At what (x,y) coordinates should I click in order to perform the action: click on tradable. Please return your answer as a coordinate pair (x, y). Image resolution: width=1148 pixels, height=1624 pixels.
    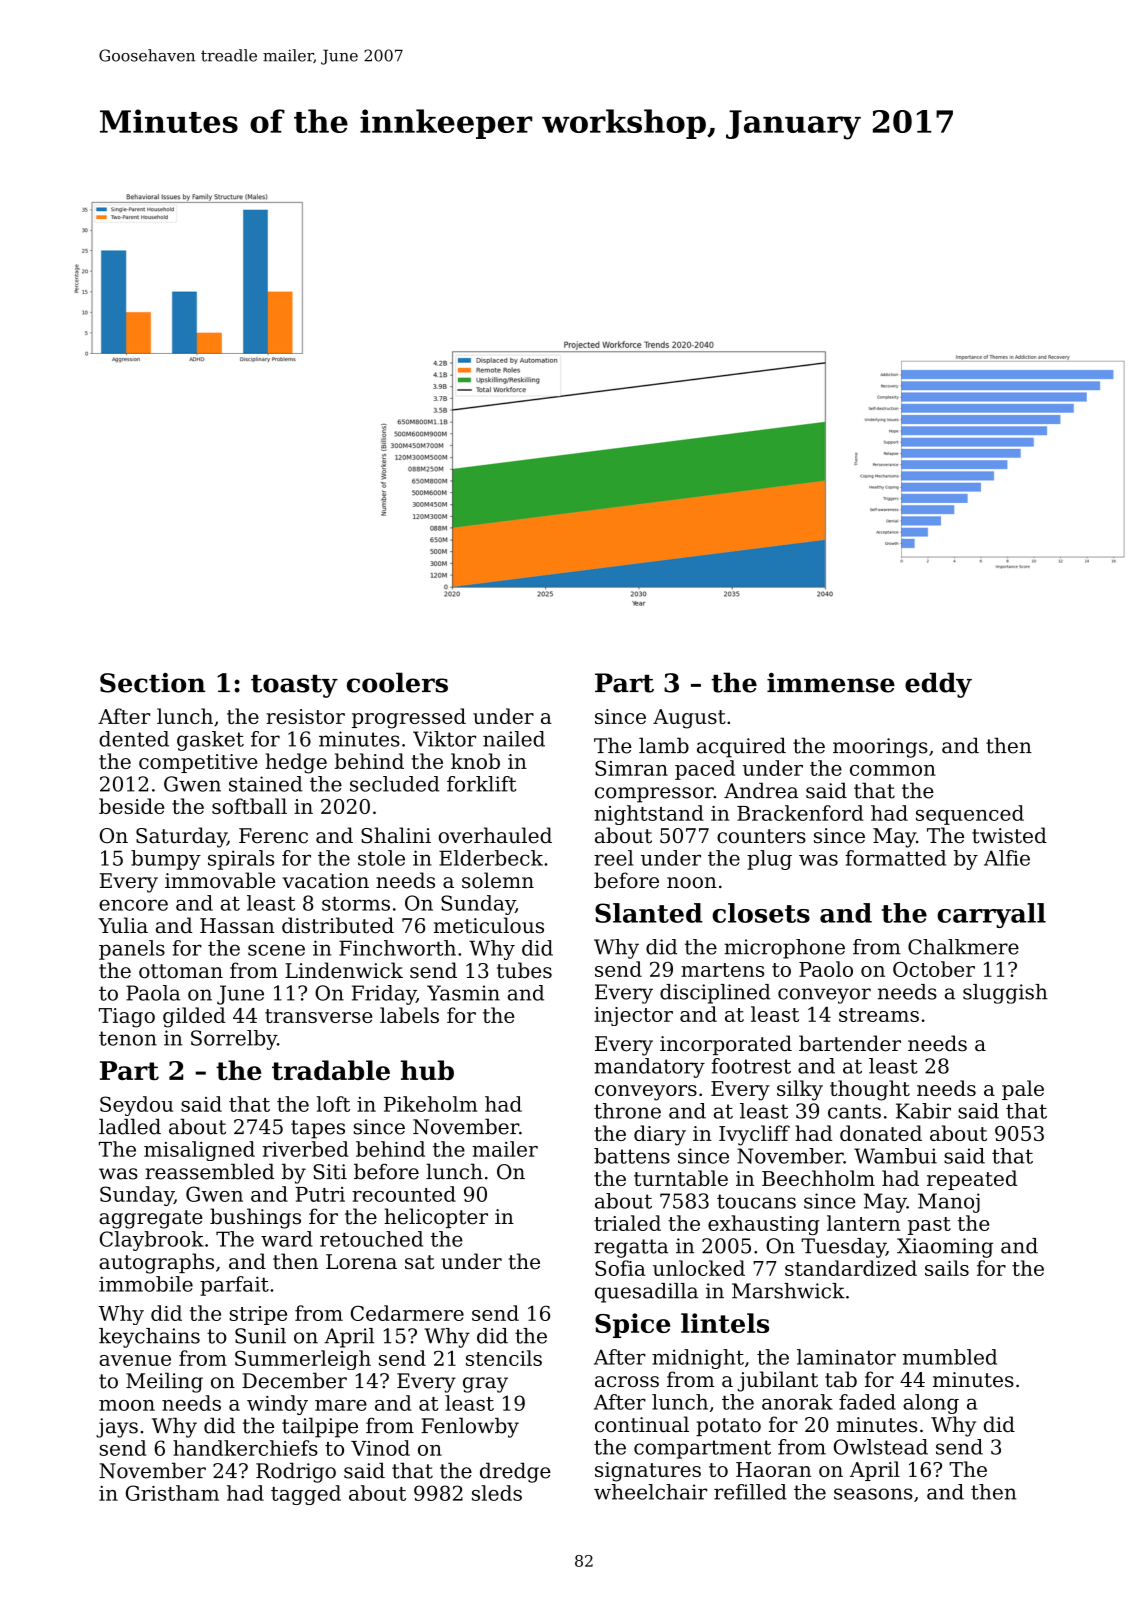
    Looking at the image, I should click on (331, 1070).
